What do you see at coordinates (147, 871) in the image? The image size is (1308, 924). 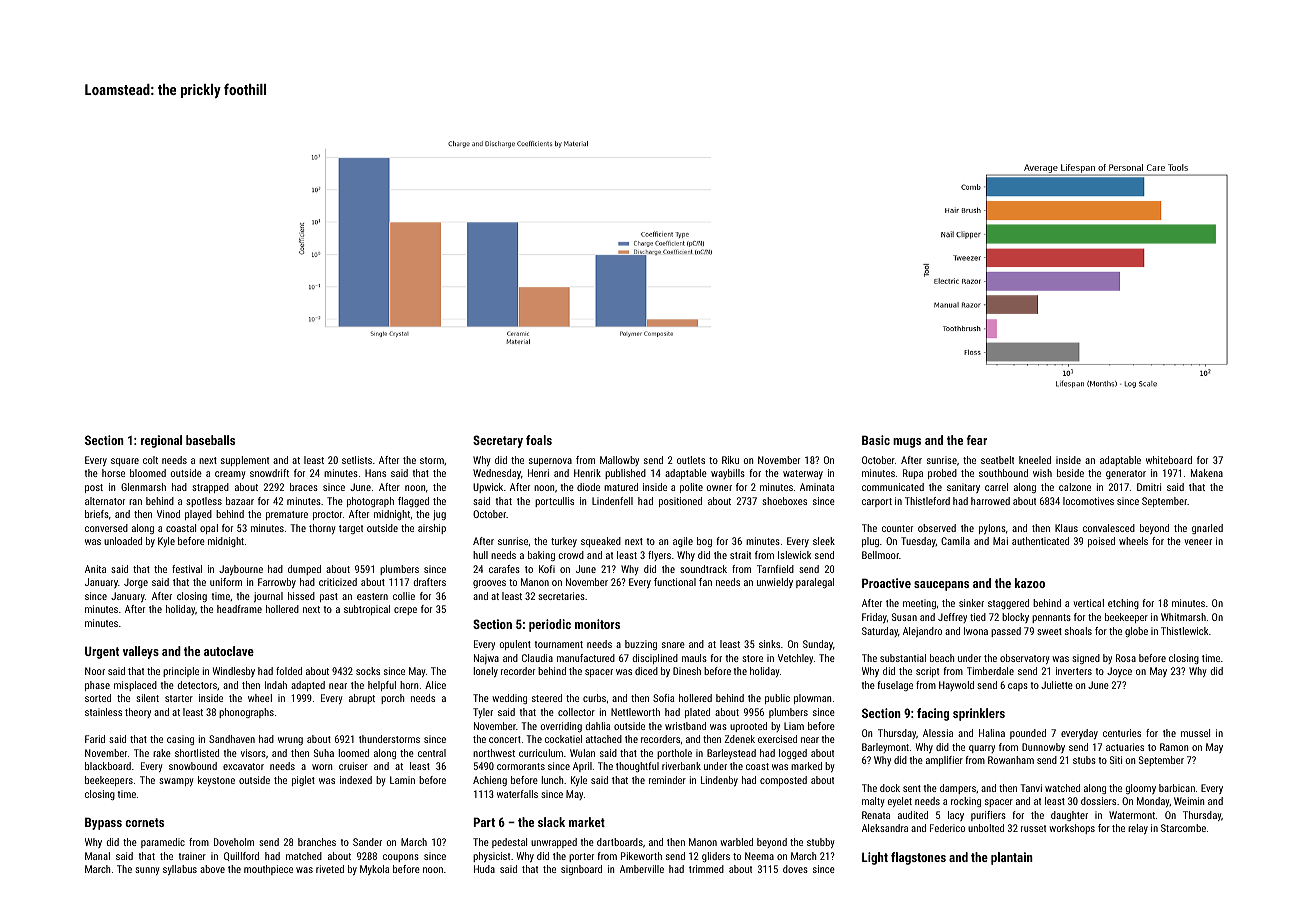 I see `sunny` at bounding box center [147, 871].
